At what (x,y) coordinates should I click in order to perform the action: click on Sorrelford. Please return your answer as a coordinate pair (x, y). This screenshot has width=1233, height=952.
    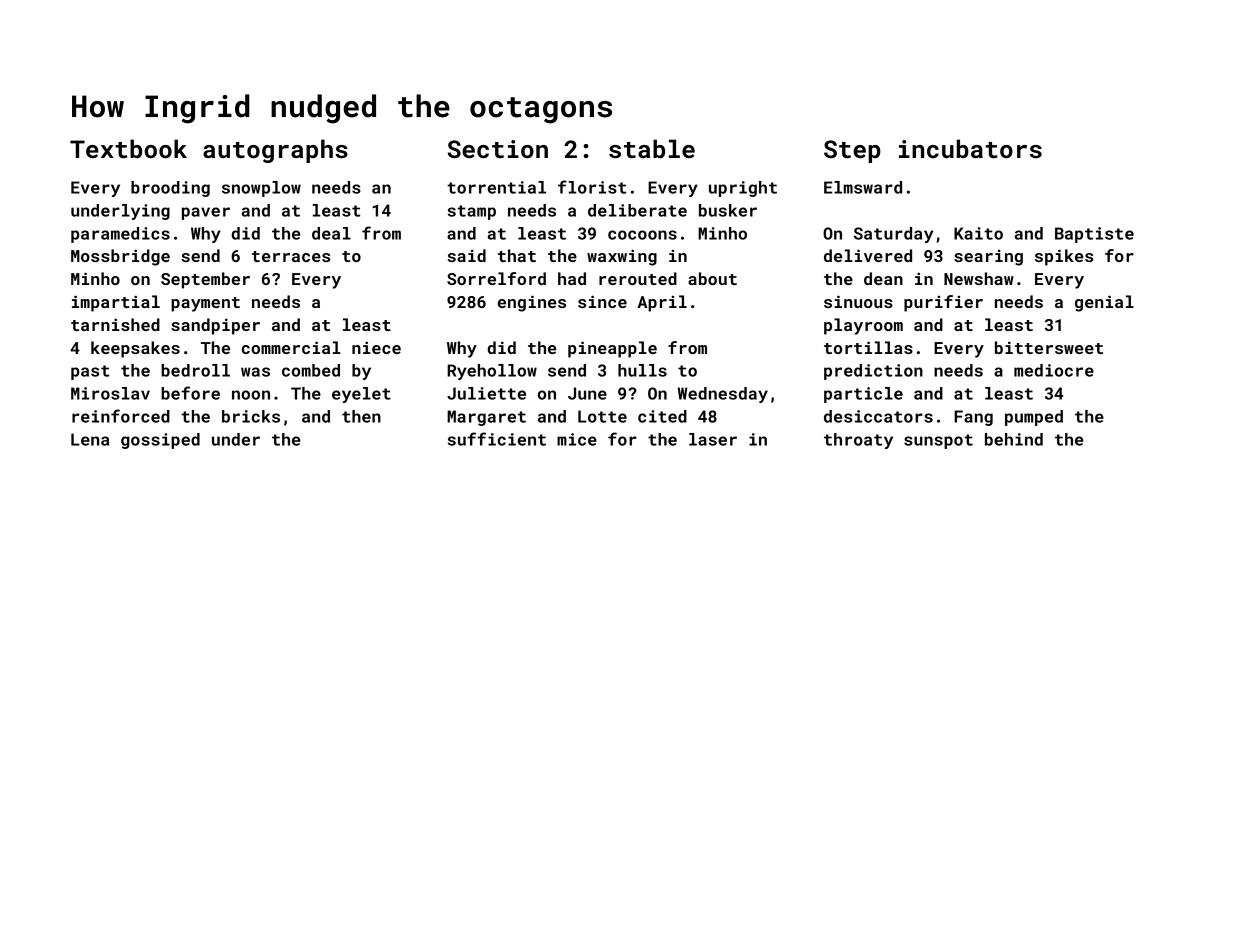
    Looking at the image, I should click on (496, 278).
